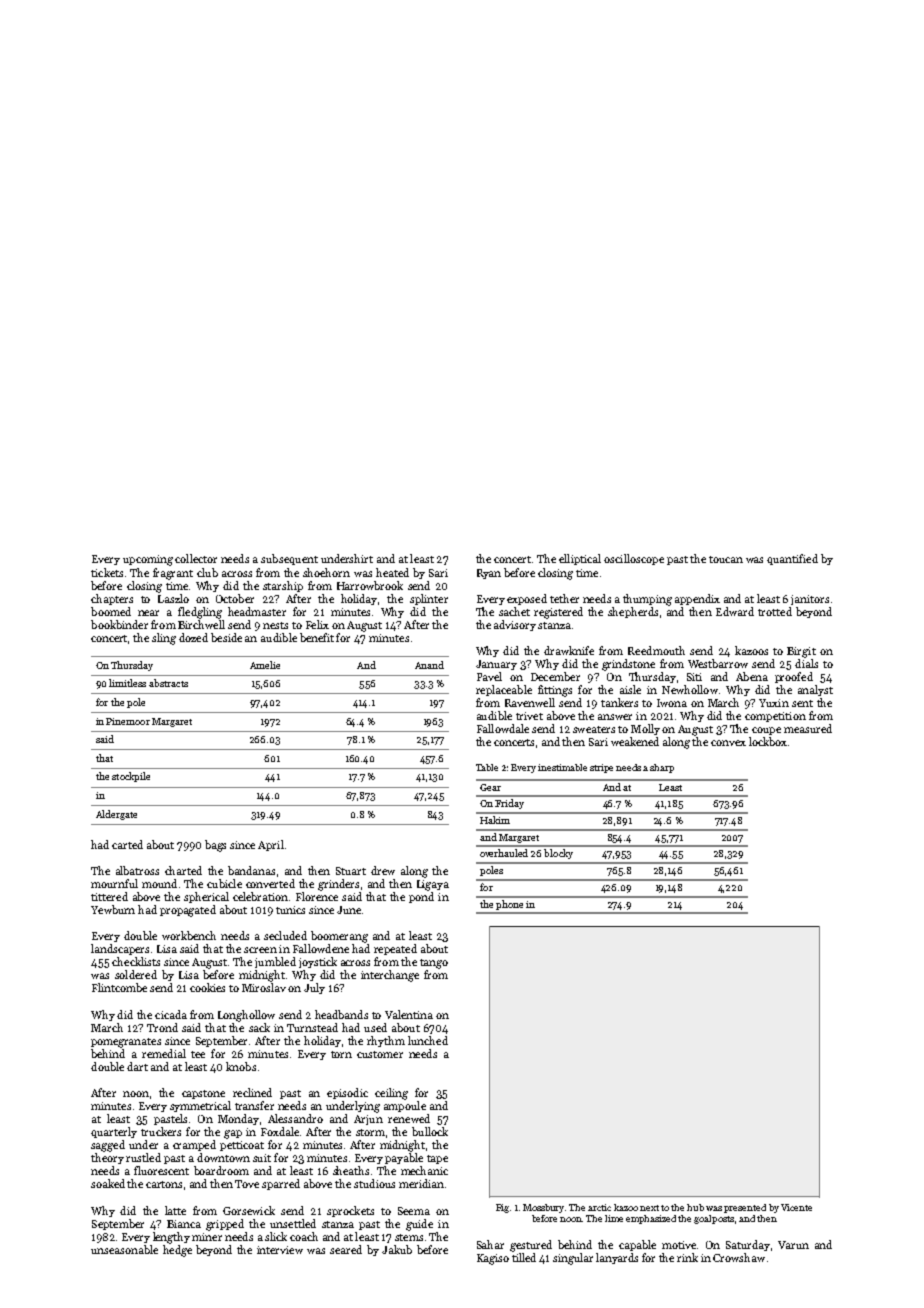 The image size is (924, 1308). What do you see at coordinates (796, 1207) in the screenshot?
I see `Vicente` at bounding box center [796, 1207].
